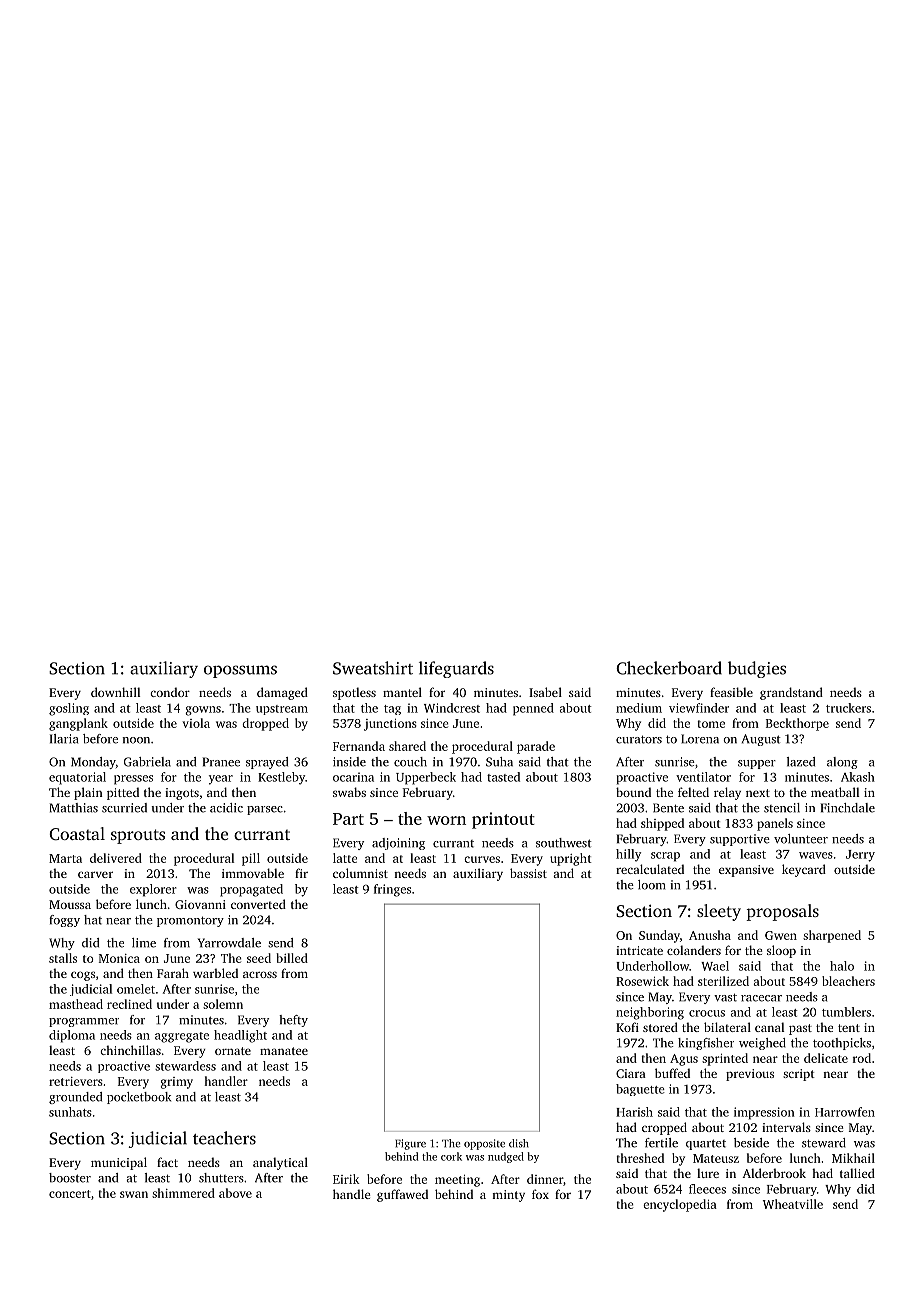 The height and width of the screenshot is (1308, 924). What do you see at coordinates (293, 1021) in the screenshot?
I see `hefty` at bounding box center [293, 1021].
